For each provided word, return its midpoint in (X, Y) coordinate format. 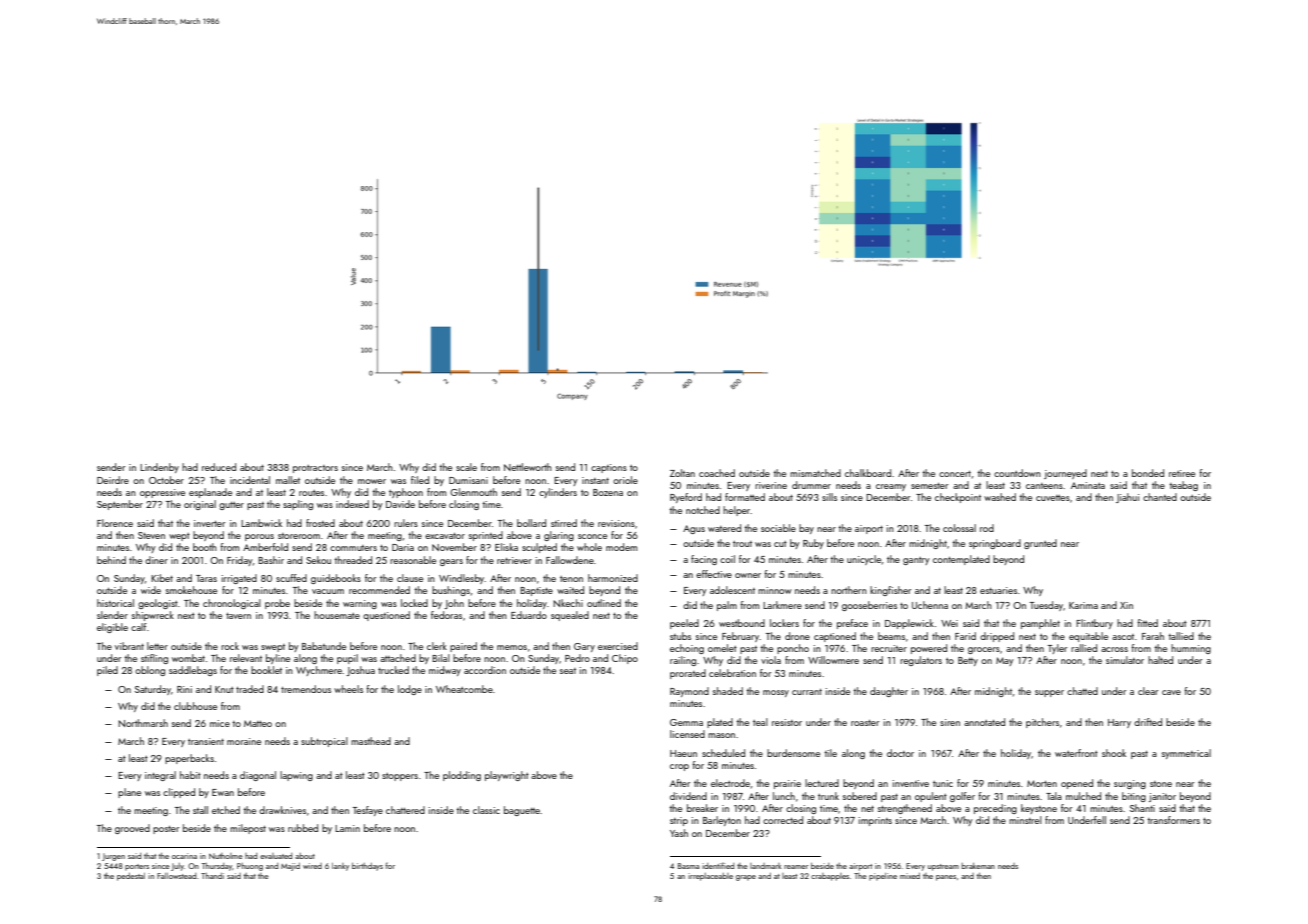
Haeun (683, 753)
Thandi (212, 876)
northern (849, 590)
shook (1114, 753)
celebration (732, 673)
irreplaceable (710, 877)
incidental (250, 480)
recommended (379, 590)
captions (609, 468)
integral (160, 776)
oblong (150, 671)
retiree (1182, 473)
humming (1191, 649)
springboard (995, 544)
